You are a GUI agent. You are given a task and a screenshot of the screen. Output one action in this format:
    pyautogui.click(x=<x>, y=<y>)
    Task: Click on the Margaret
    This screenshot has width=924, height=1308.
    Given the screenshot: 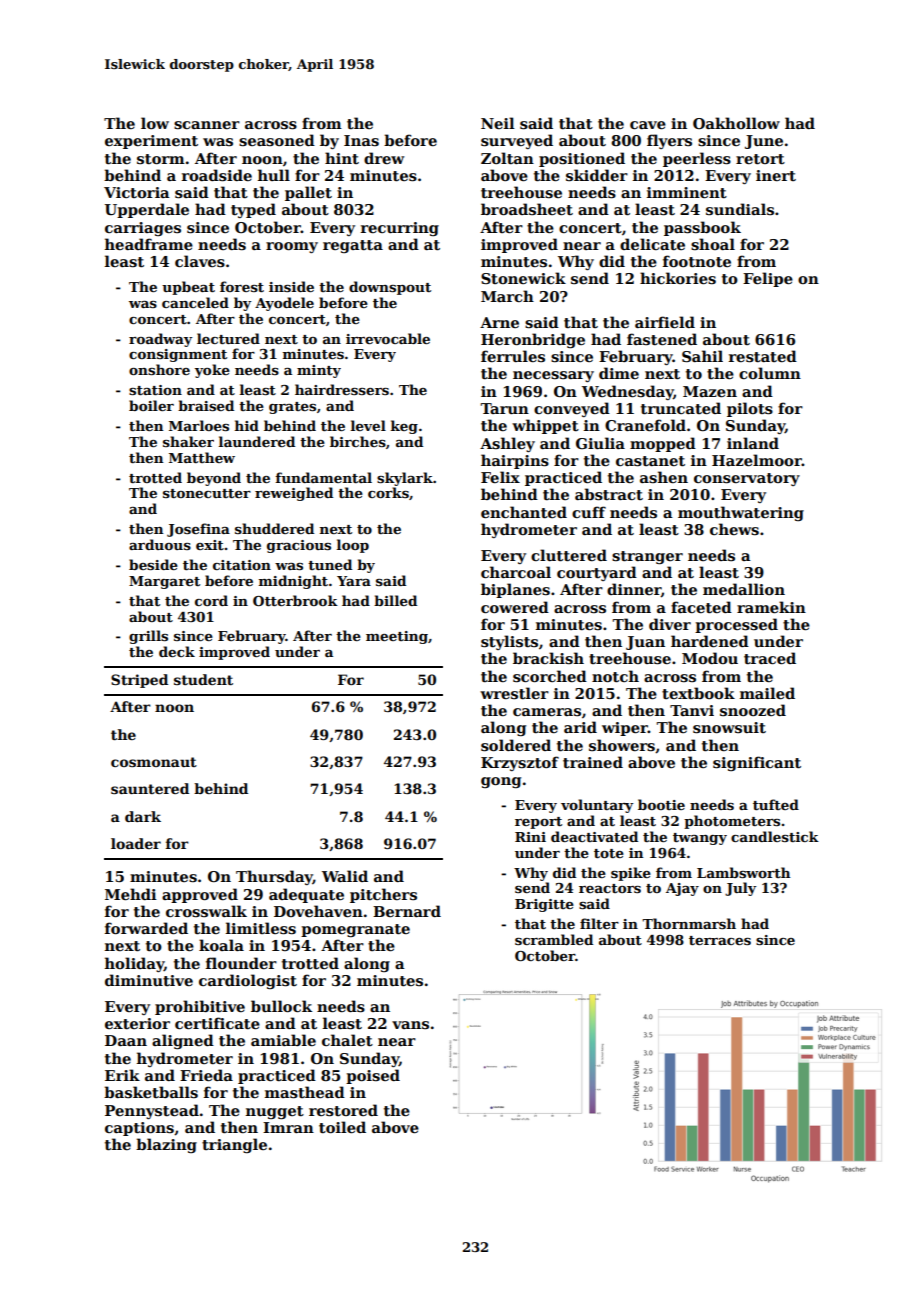 What is the action you would take?
    pyautogui.click(x=164, y=582)
